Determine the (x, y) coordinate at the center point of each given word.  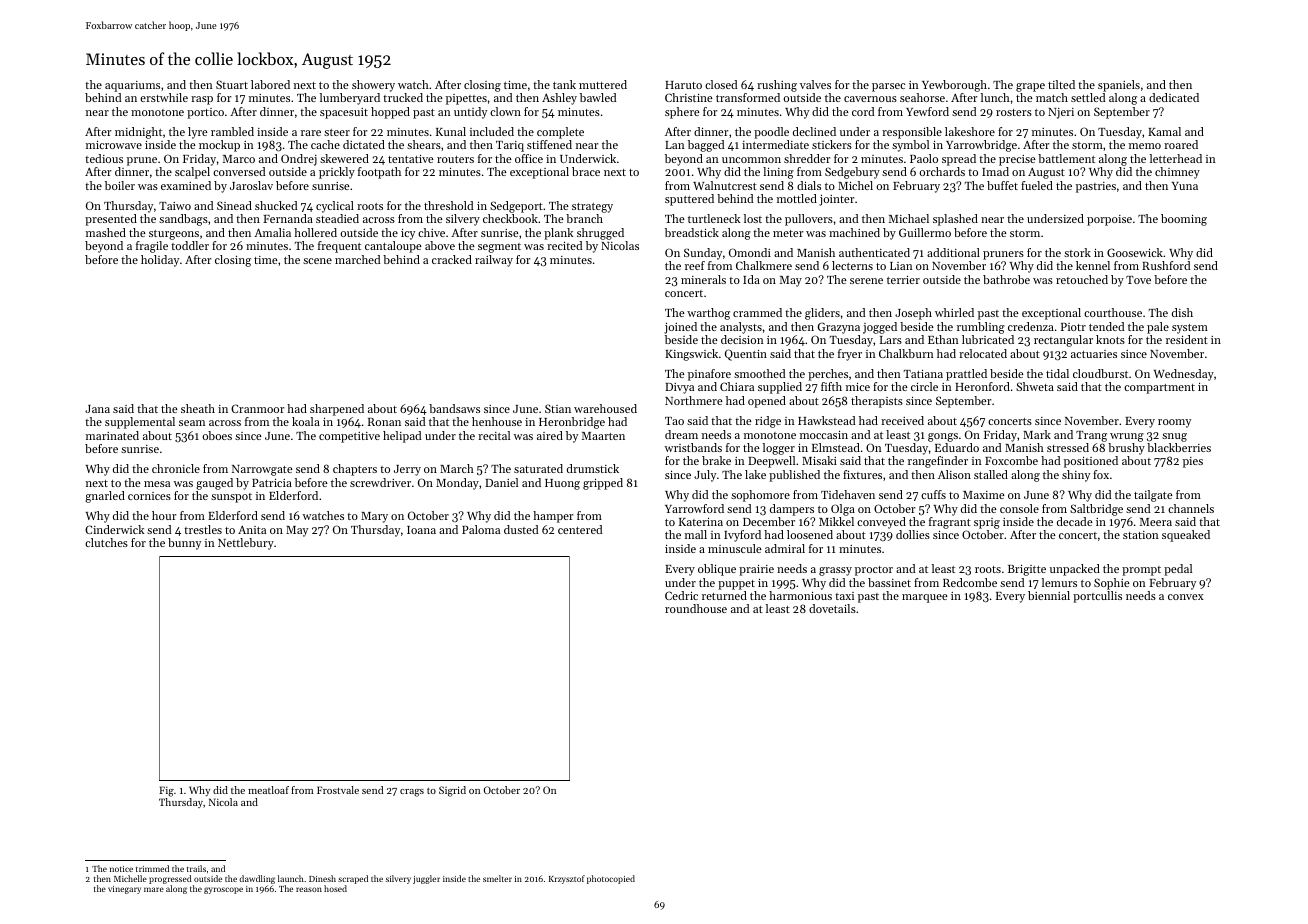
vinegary (124, 890)
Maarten (603, 436)
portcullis (1097, 597)
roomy (1174, 423)
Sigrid (452, 791)
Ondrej (299, 160)
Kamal (1164, 131)
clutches (106, 542)
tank (564, 84)
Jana (97, 409)
